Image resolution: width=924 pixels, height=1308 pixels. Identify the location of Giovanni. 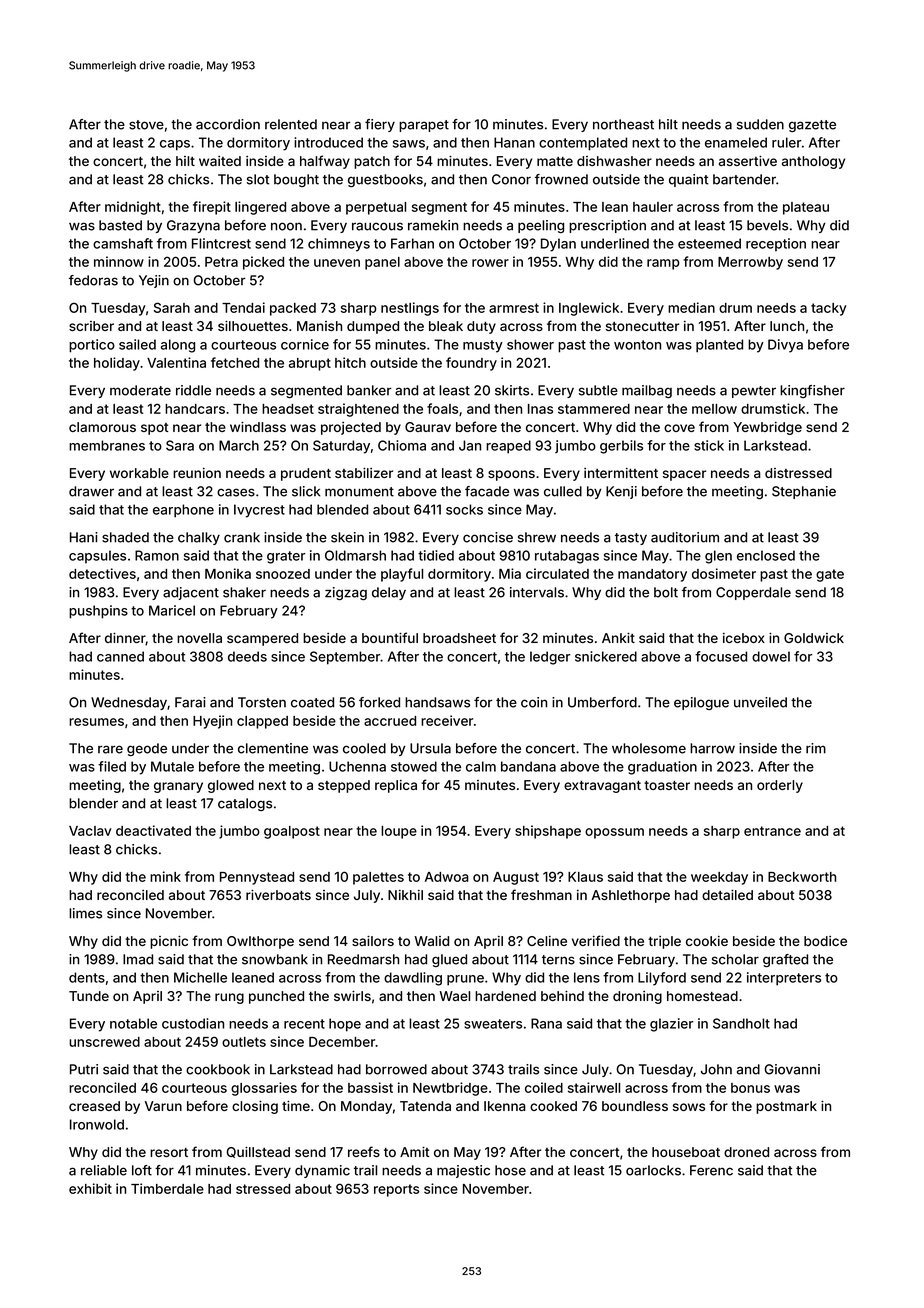
(792, 1069).
